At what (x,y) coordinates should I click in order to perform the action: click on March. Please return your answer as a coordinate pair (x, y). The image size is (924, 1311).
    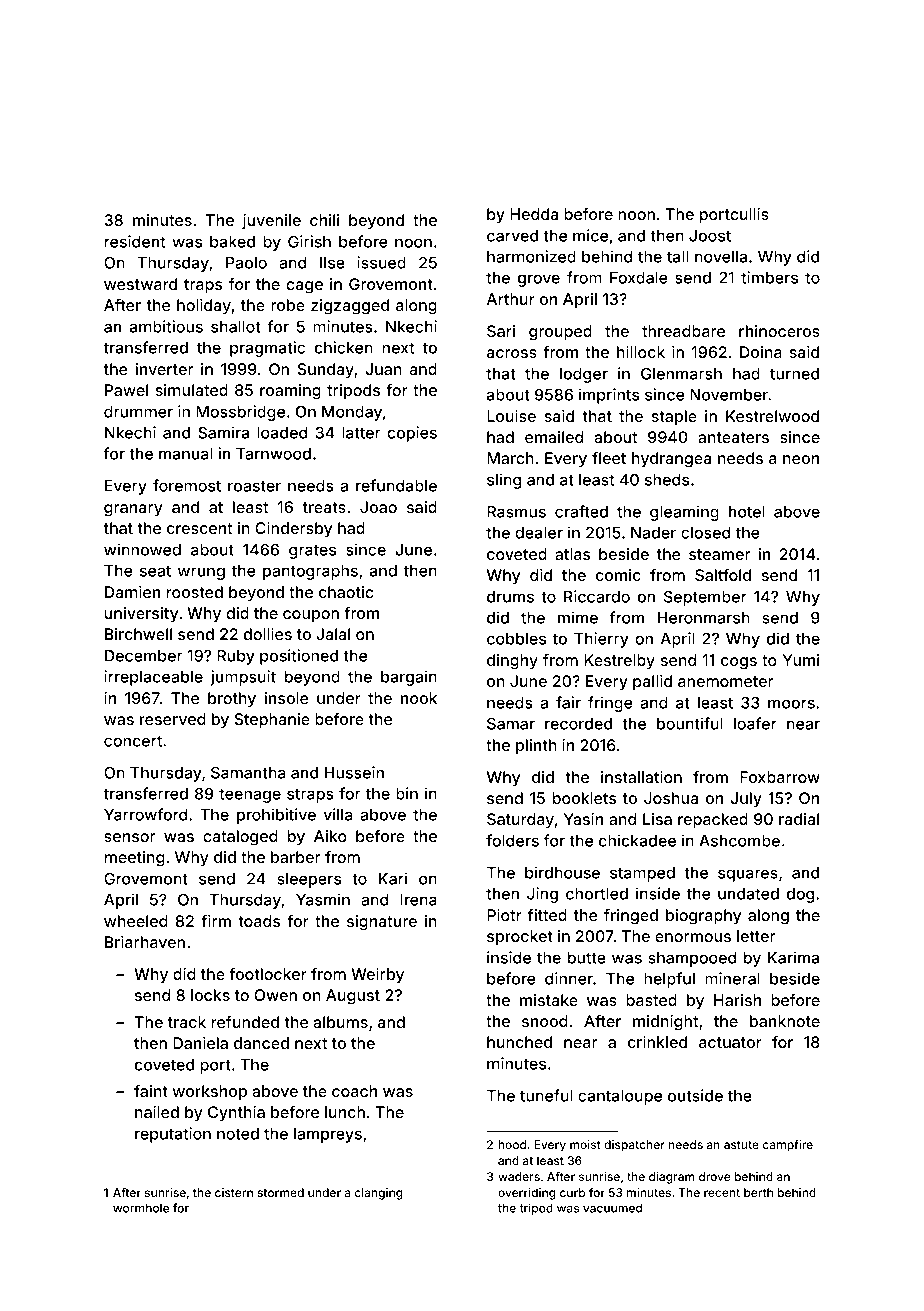
    Looking at the image, I should click on (510, 458).
